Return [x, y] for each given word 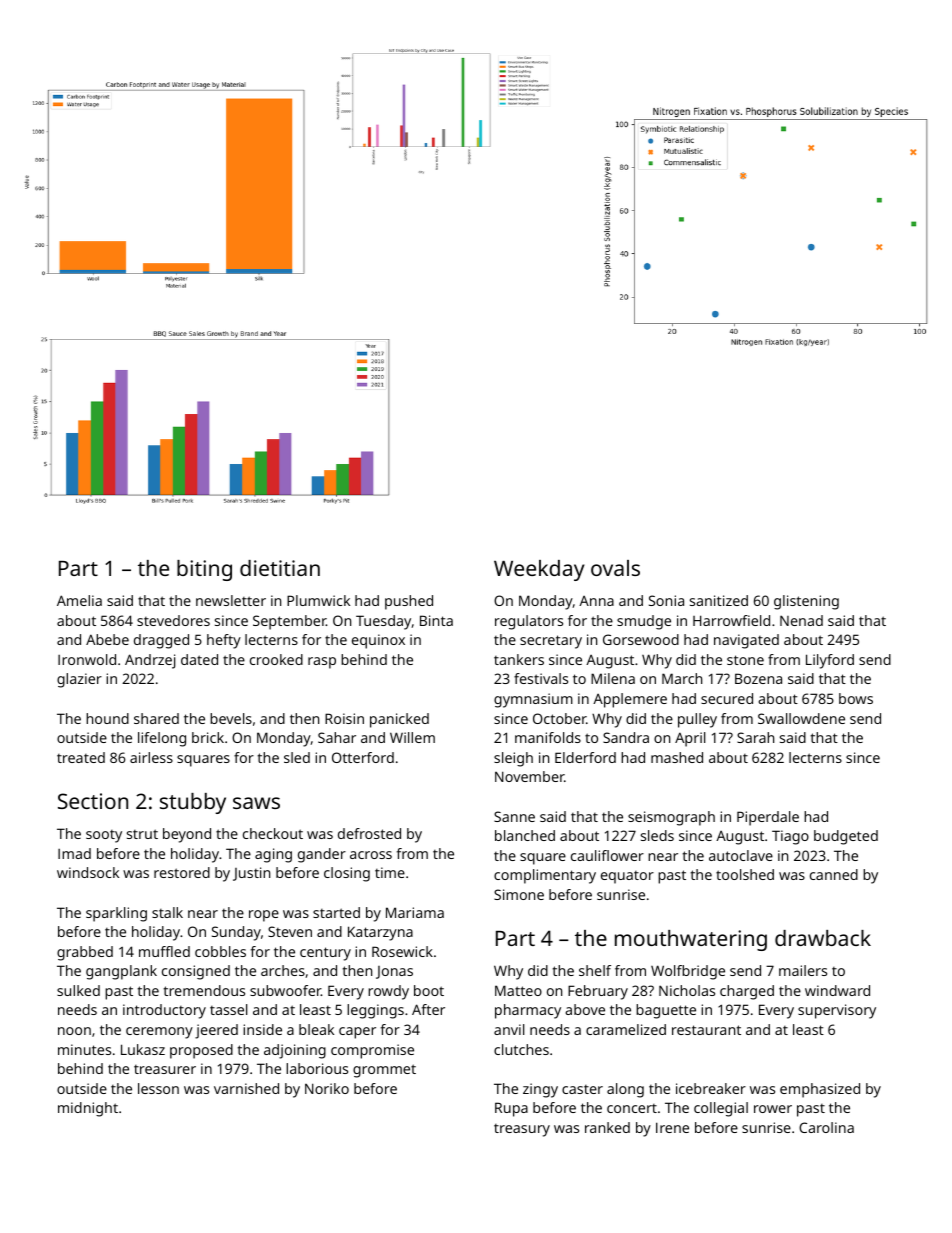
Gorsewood [641, 639]
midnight [88, 1109]
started [336, 912]
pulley [697, 720]
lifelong [162, 739]
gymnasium [533, 700]
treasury [522, 1130]
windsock [88, 872]
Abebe [107, 639]
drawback [823, 938]
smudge [644, 622]
